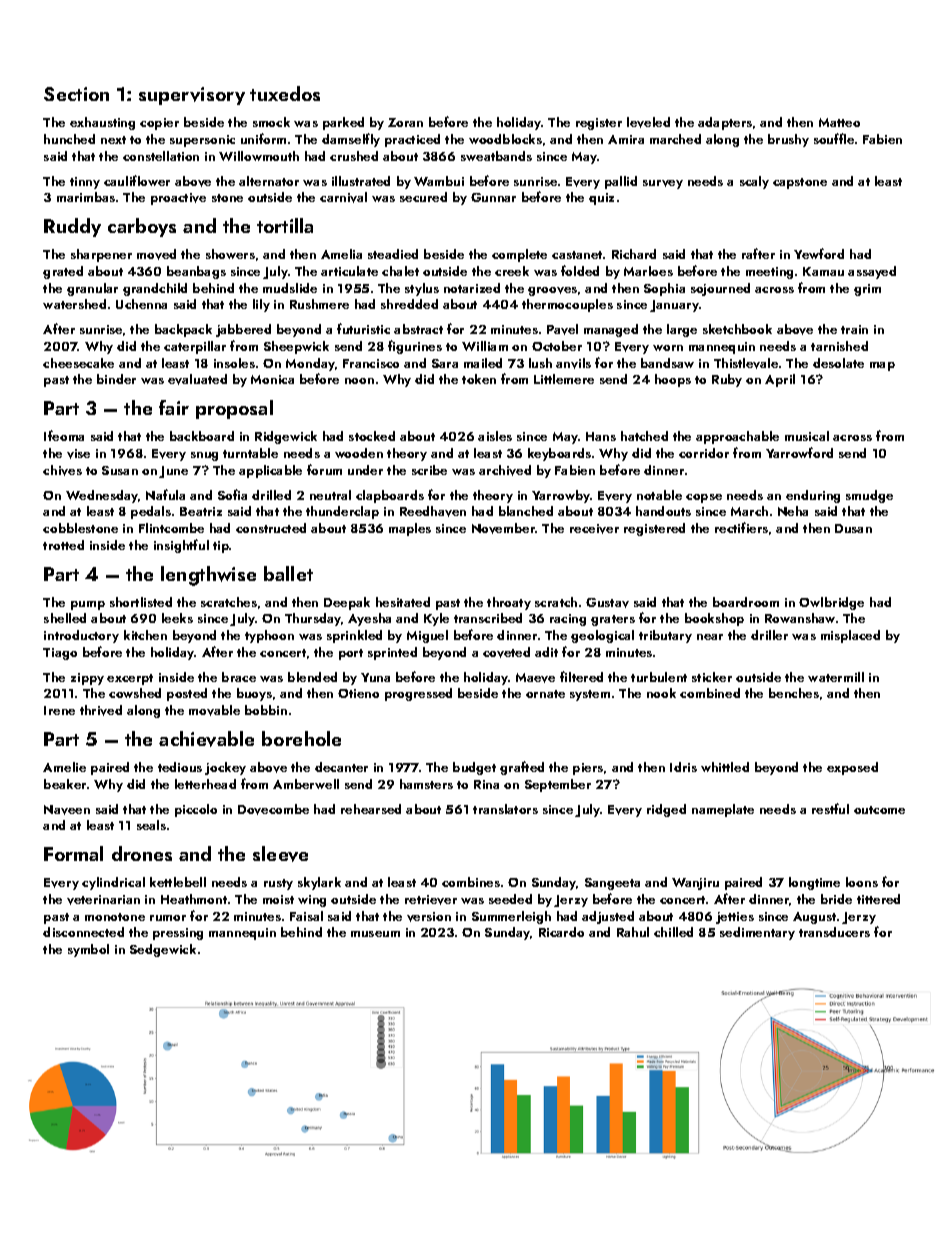  What do you see at coordinates (495, 436) in the image?
I see `aisles` at bounding box center [495, 436].
